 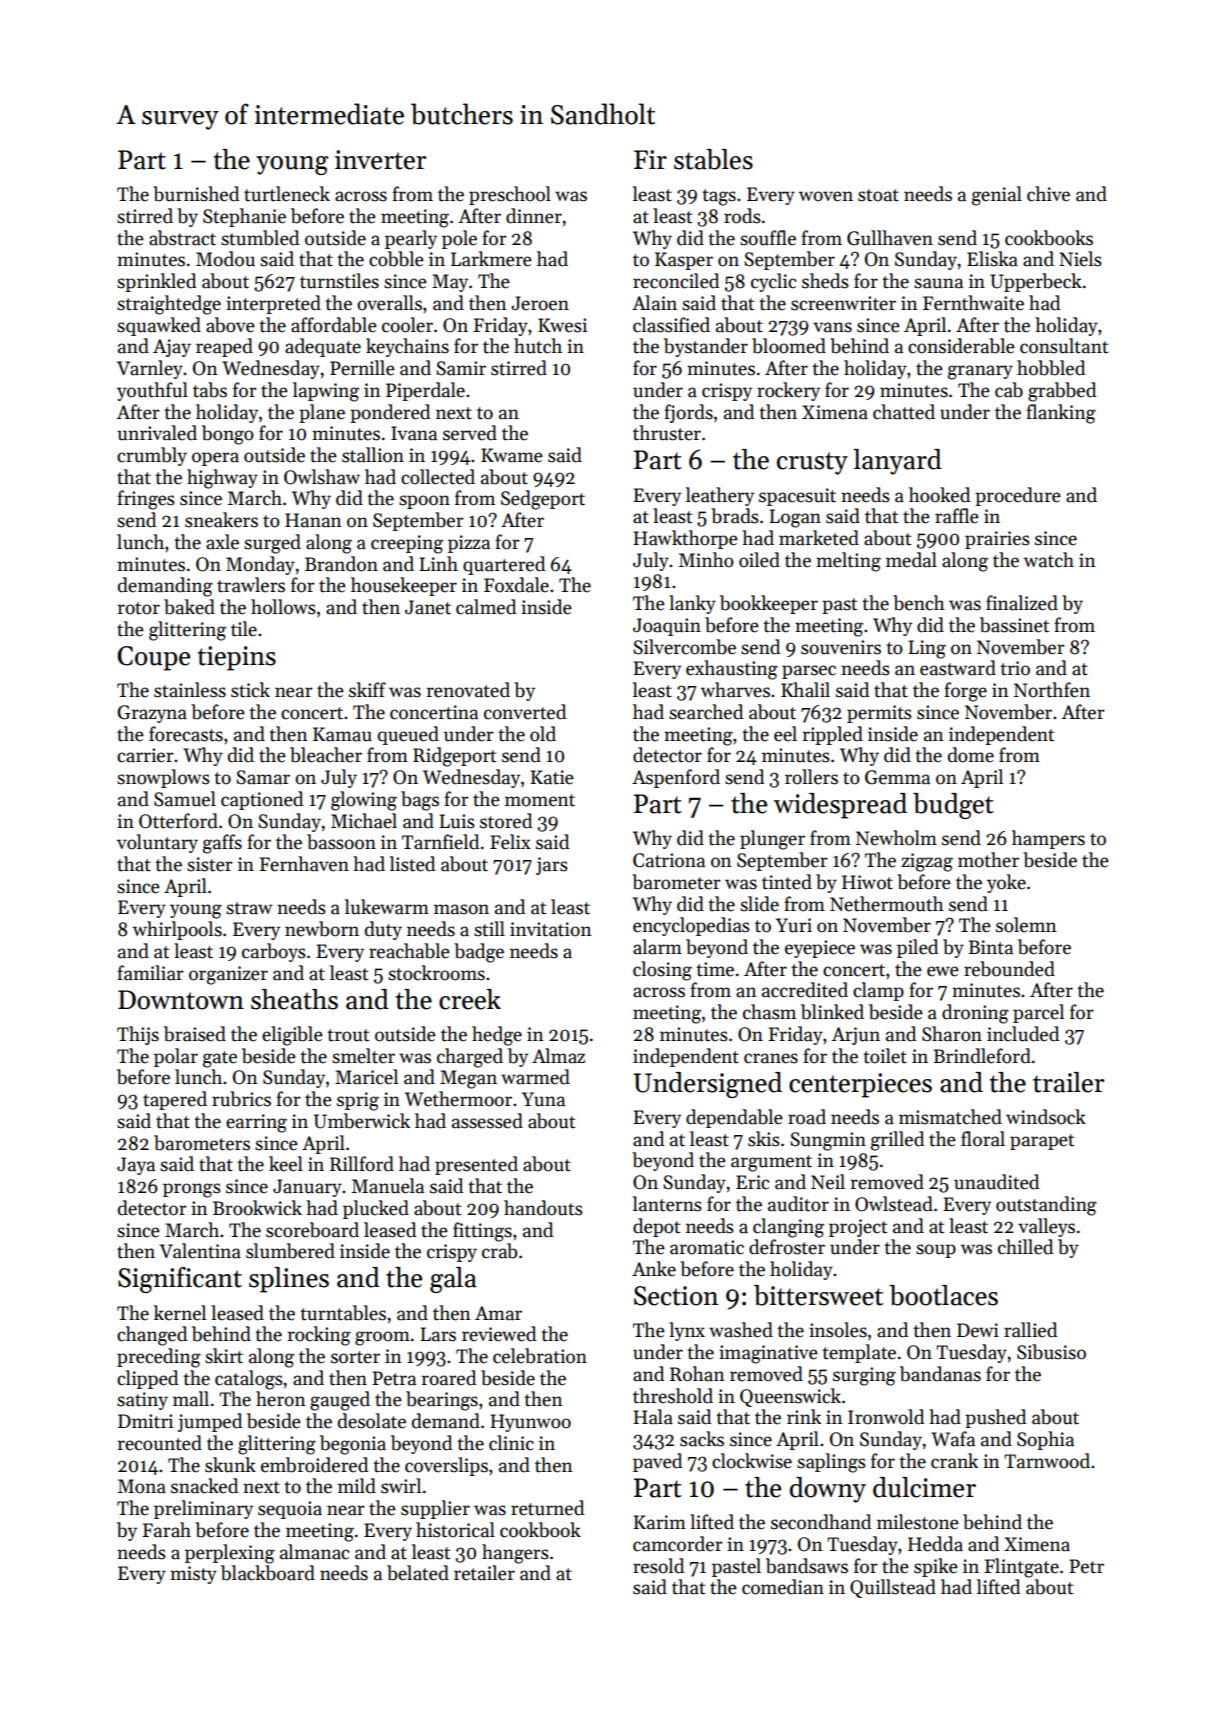 I want to click on comedian, so click(x=783, y=1587).
